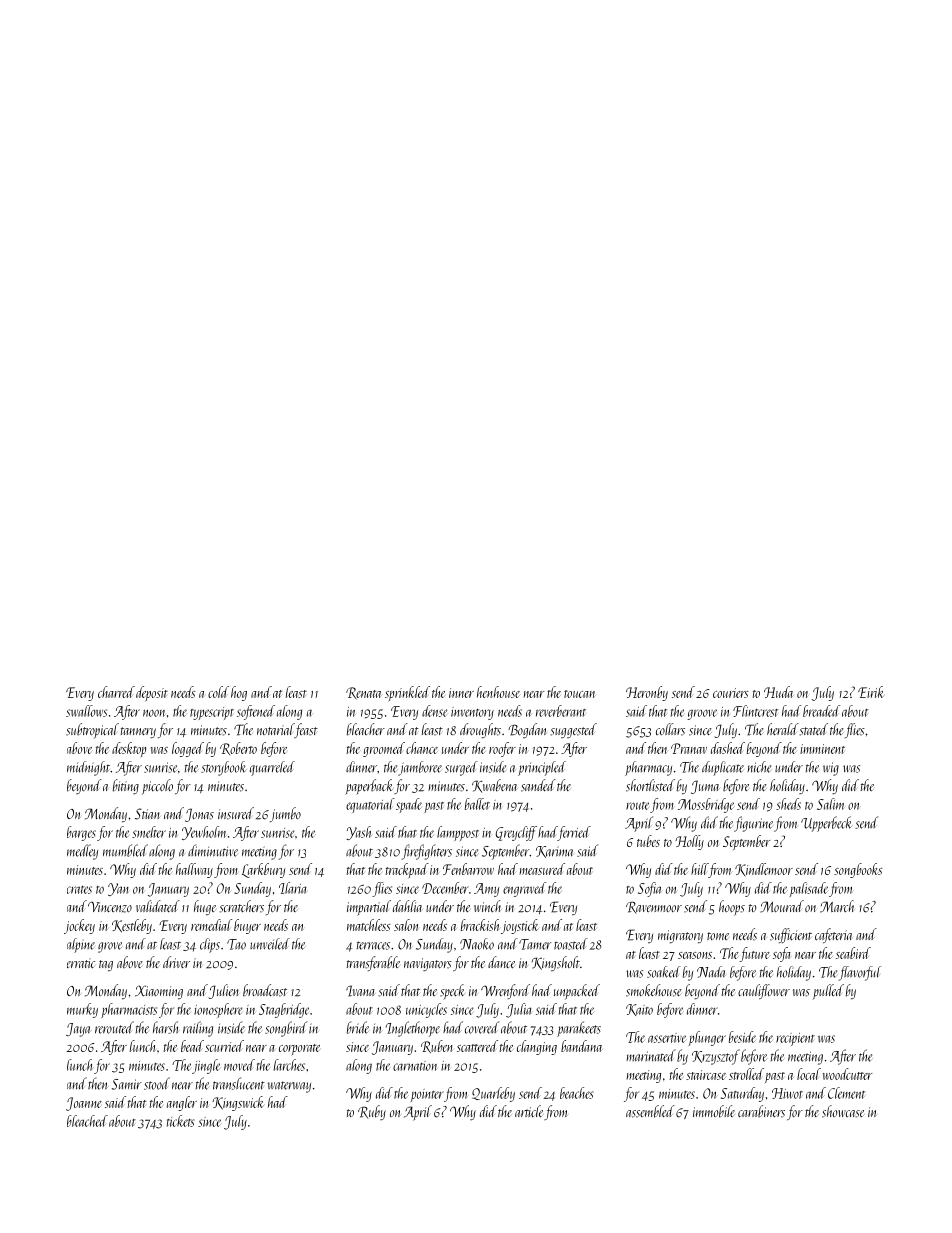 This screenshot has width=952, height=1233. What do you see at coordinates (858, 870) in the screenshot?
I see `songbooks` at bounding box center [858, 870].
